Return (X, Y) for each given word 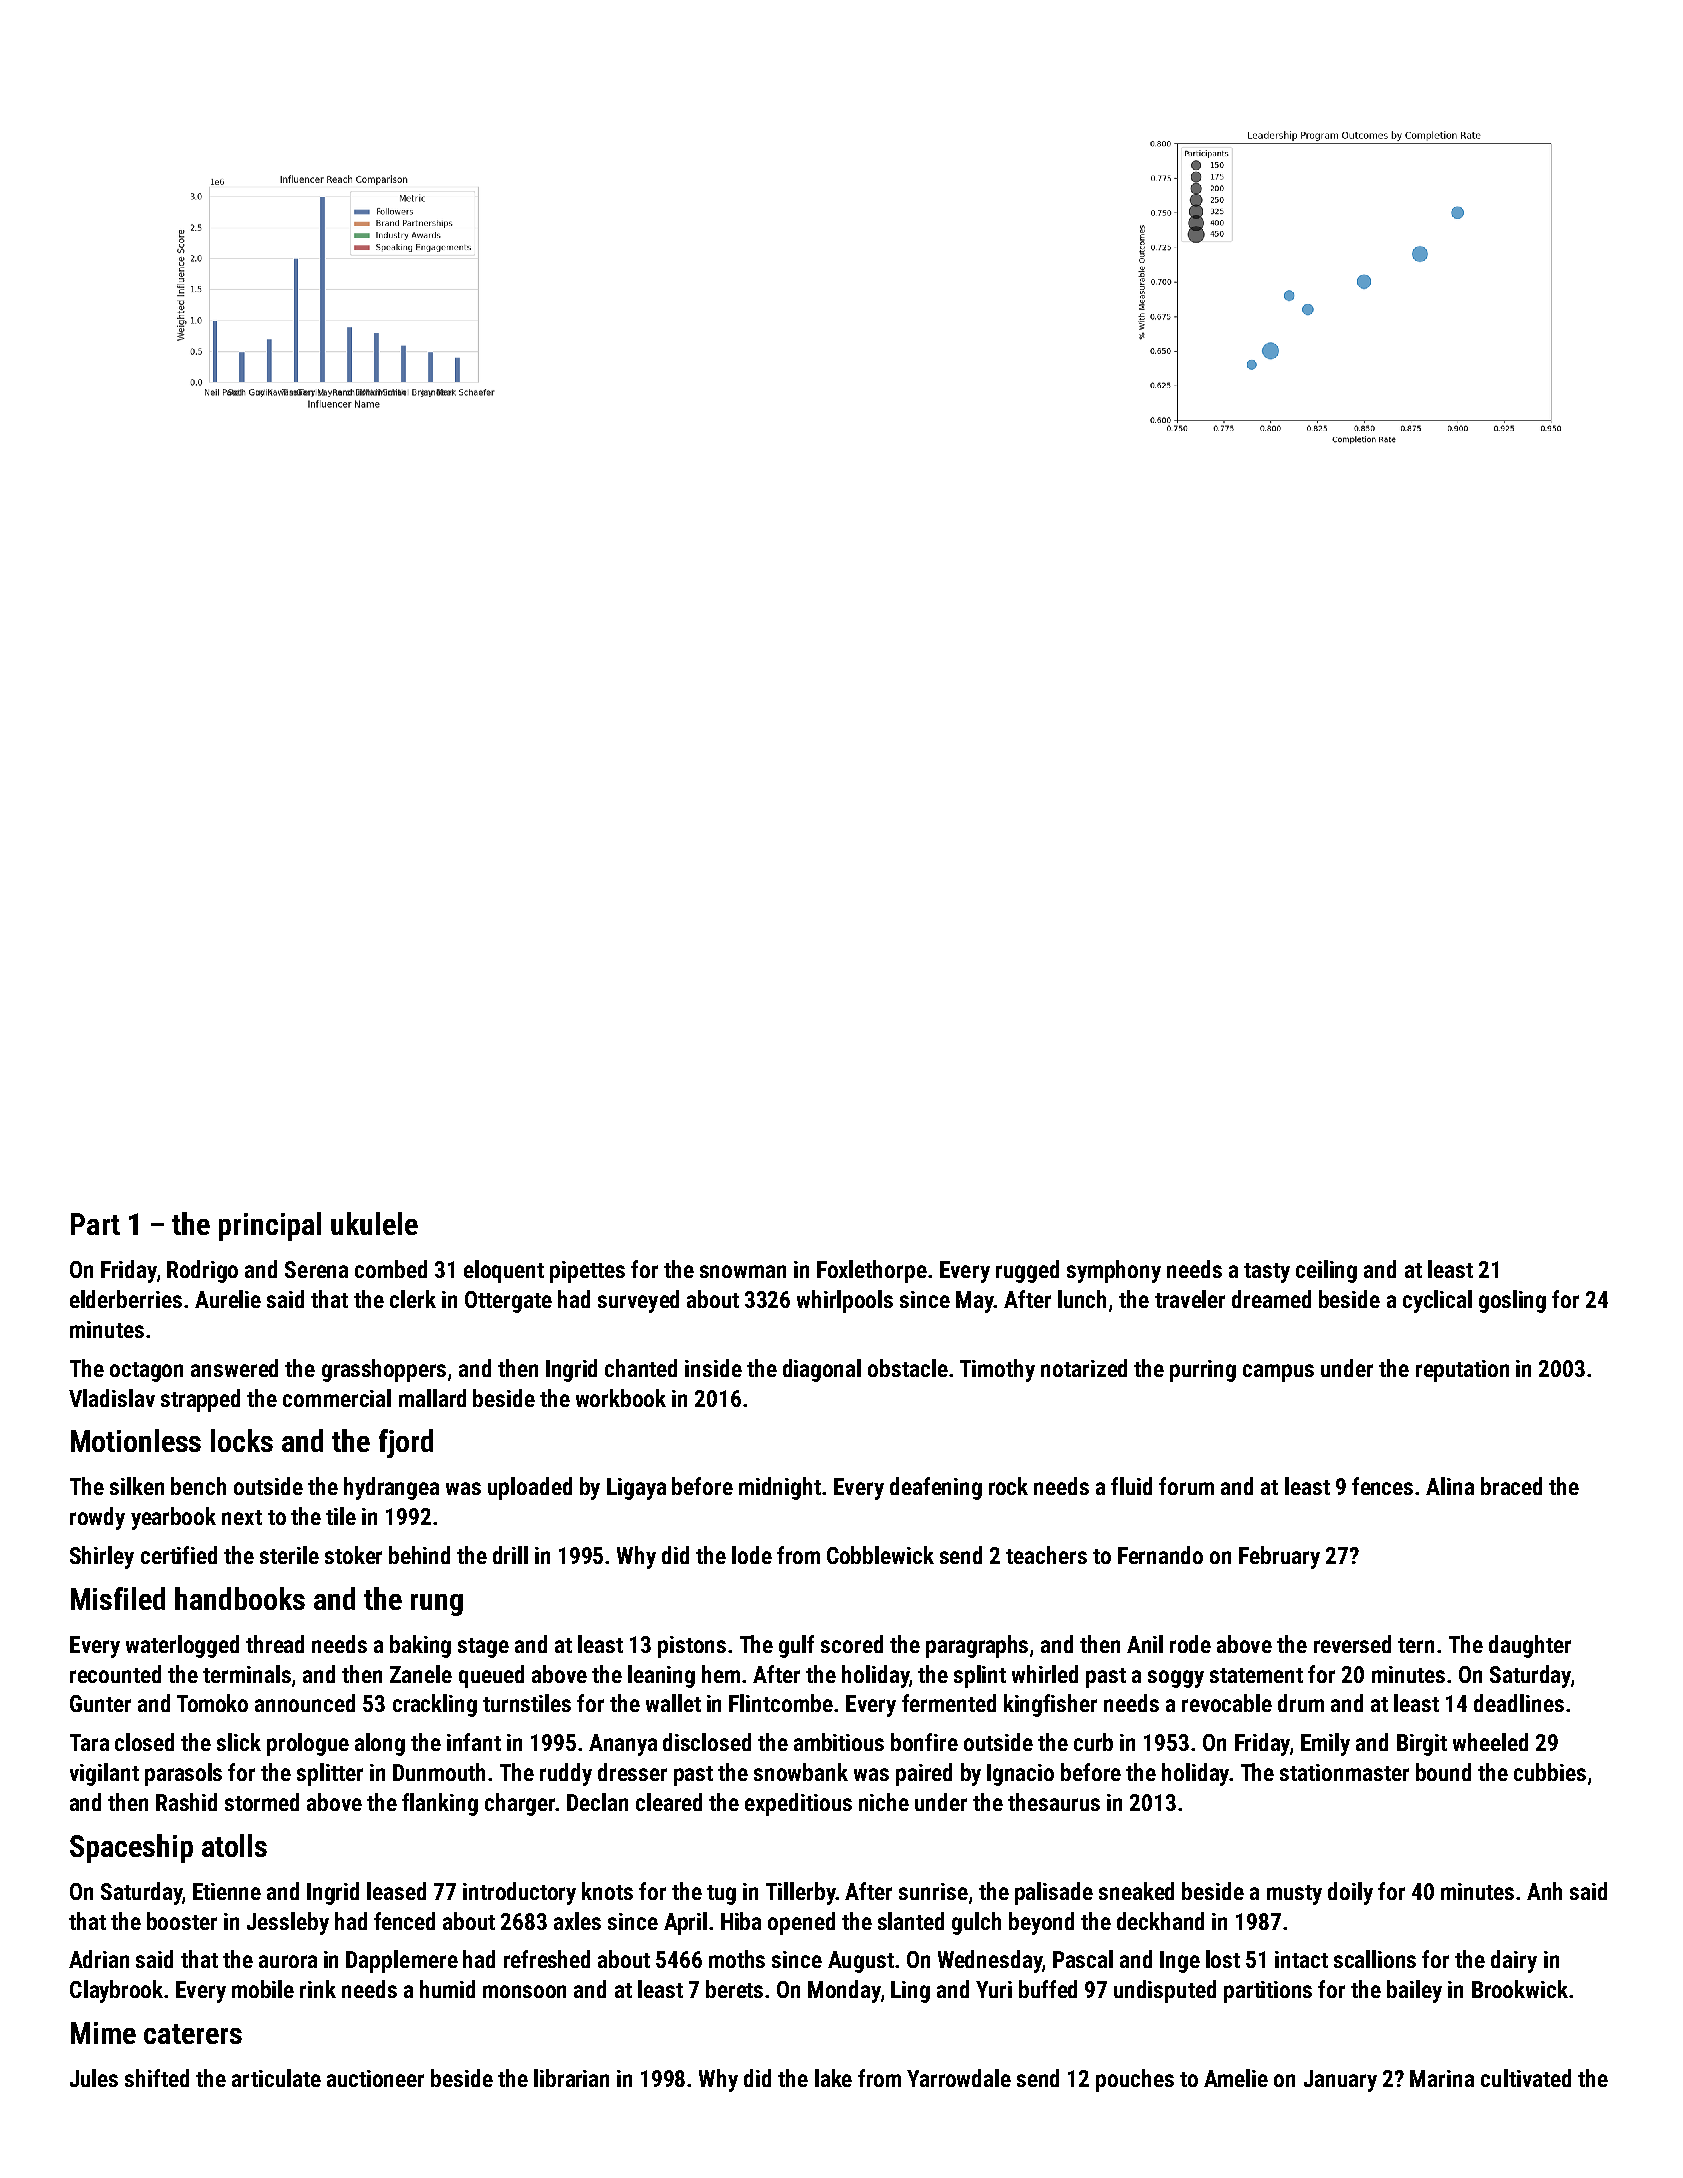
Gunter (100, 1703)
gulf (796, 1646)
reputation (1462, 1371)
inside (713, 1368)
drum (1301, 1703)
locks (242, 1440)
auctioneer (375, 2078)
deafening (936, 1488)
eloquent (504, 1271)
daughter (1530, 1646)
